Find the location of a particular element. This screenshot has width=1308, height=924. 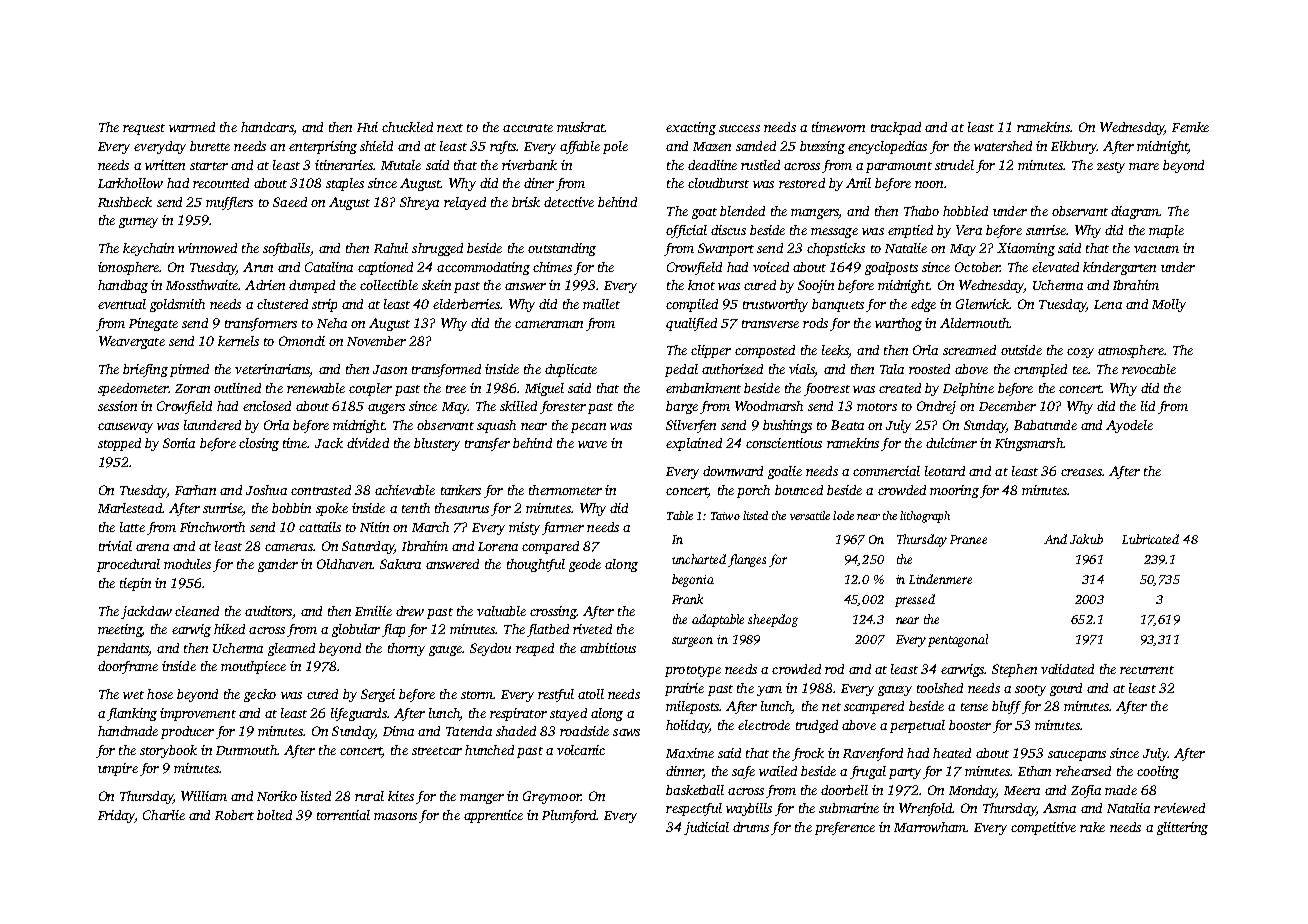

pentagonal is located at coordinates (958, 640).
